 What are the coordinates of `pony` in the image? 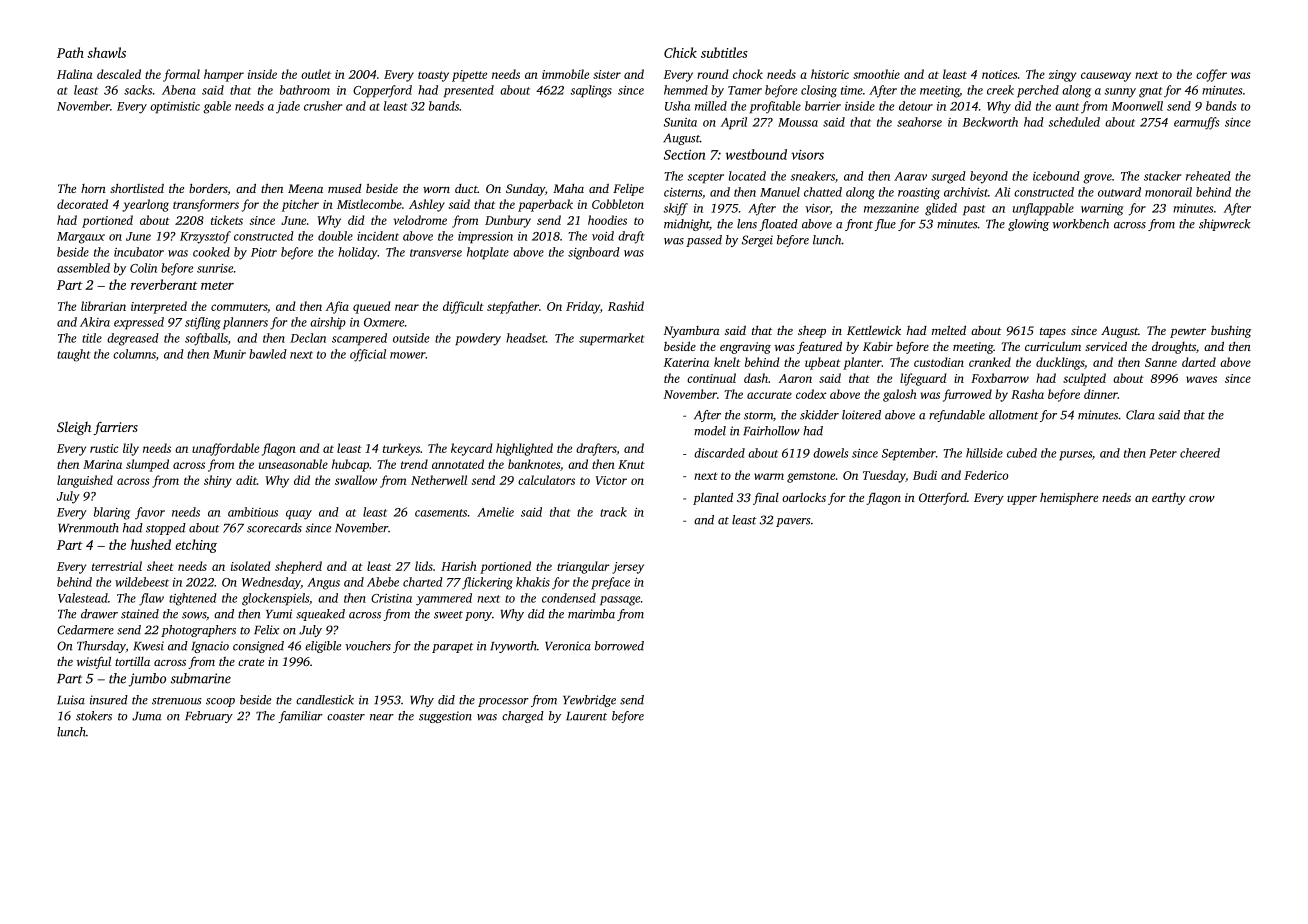 It's located at (478, 616).
